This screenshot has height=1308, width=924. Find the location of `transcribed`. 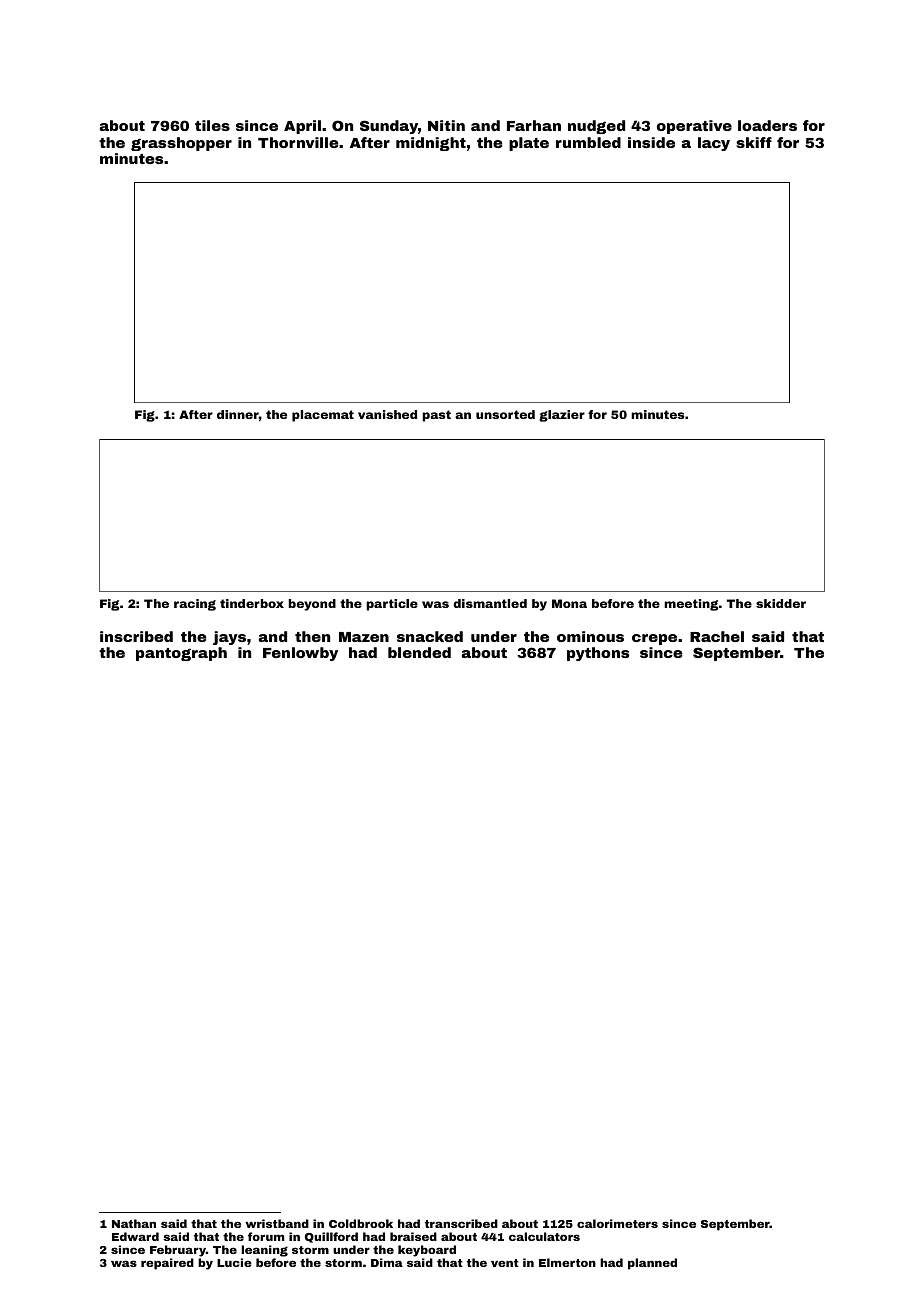

transcribed is located at coordinates (461, 1223).
